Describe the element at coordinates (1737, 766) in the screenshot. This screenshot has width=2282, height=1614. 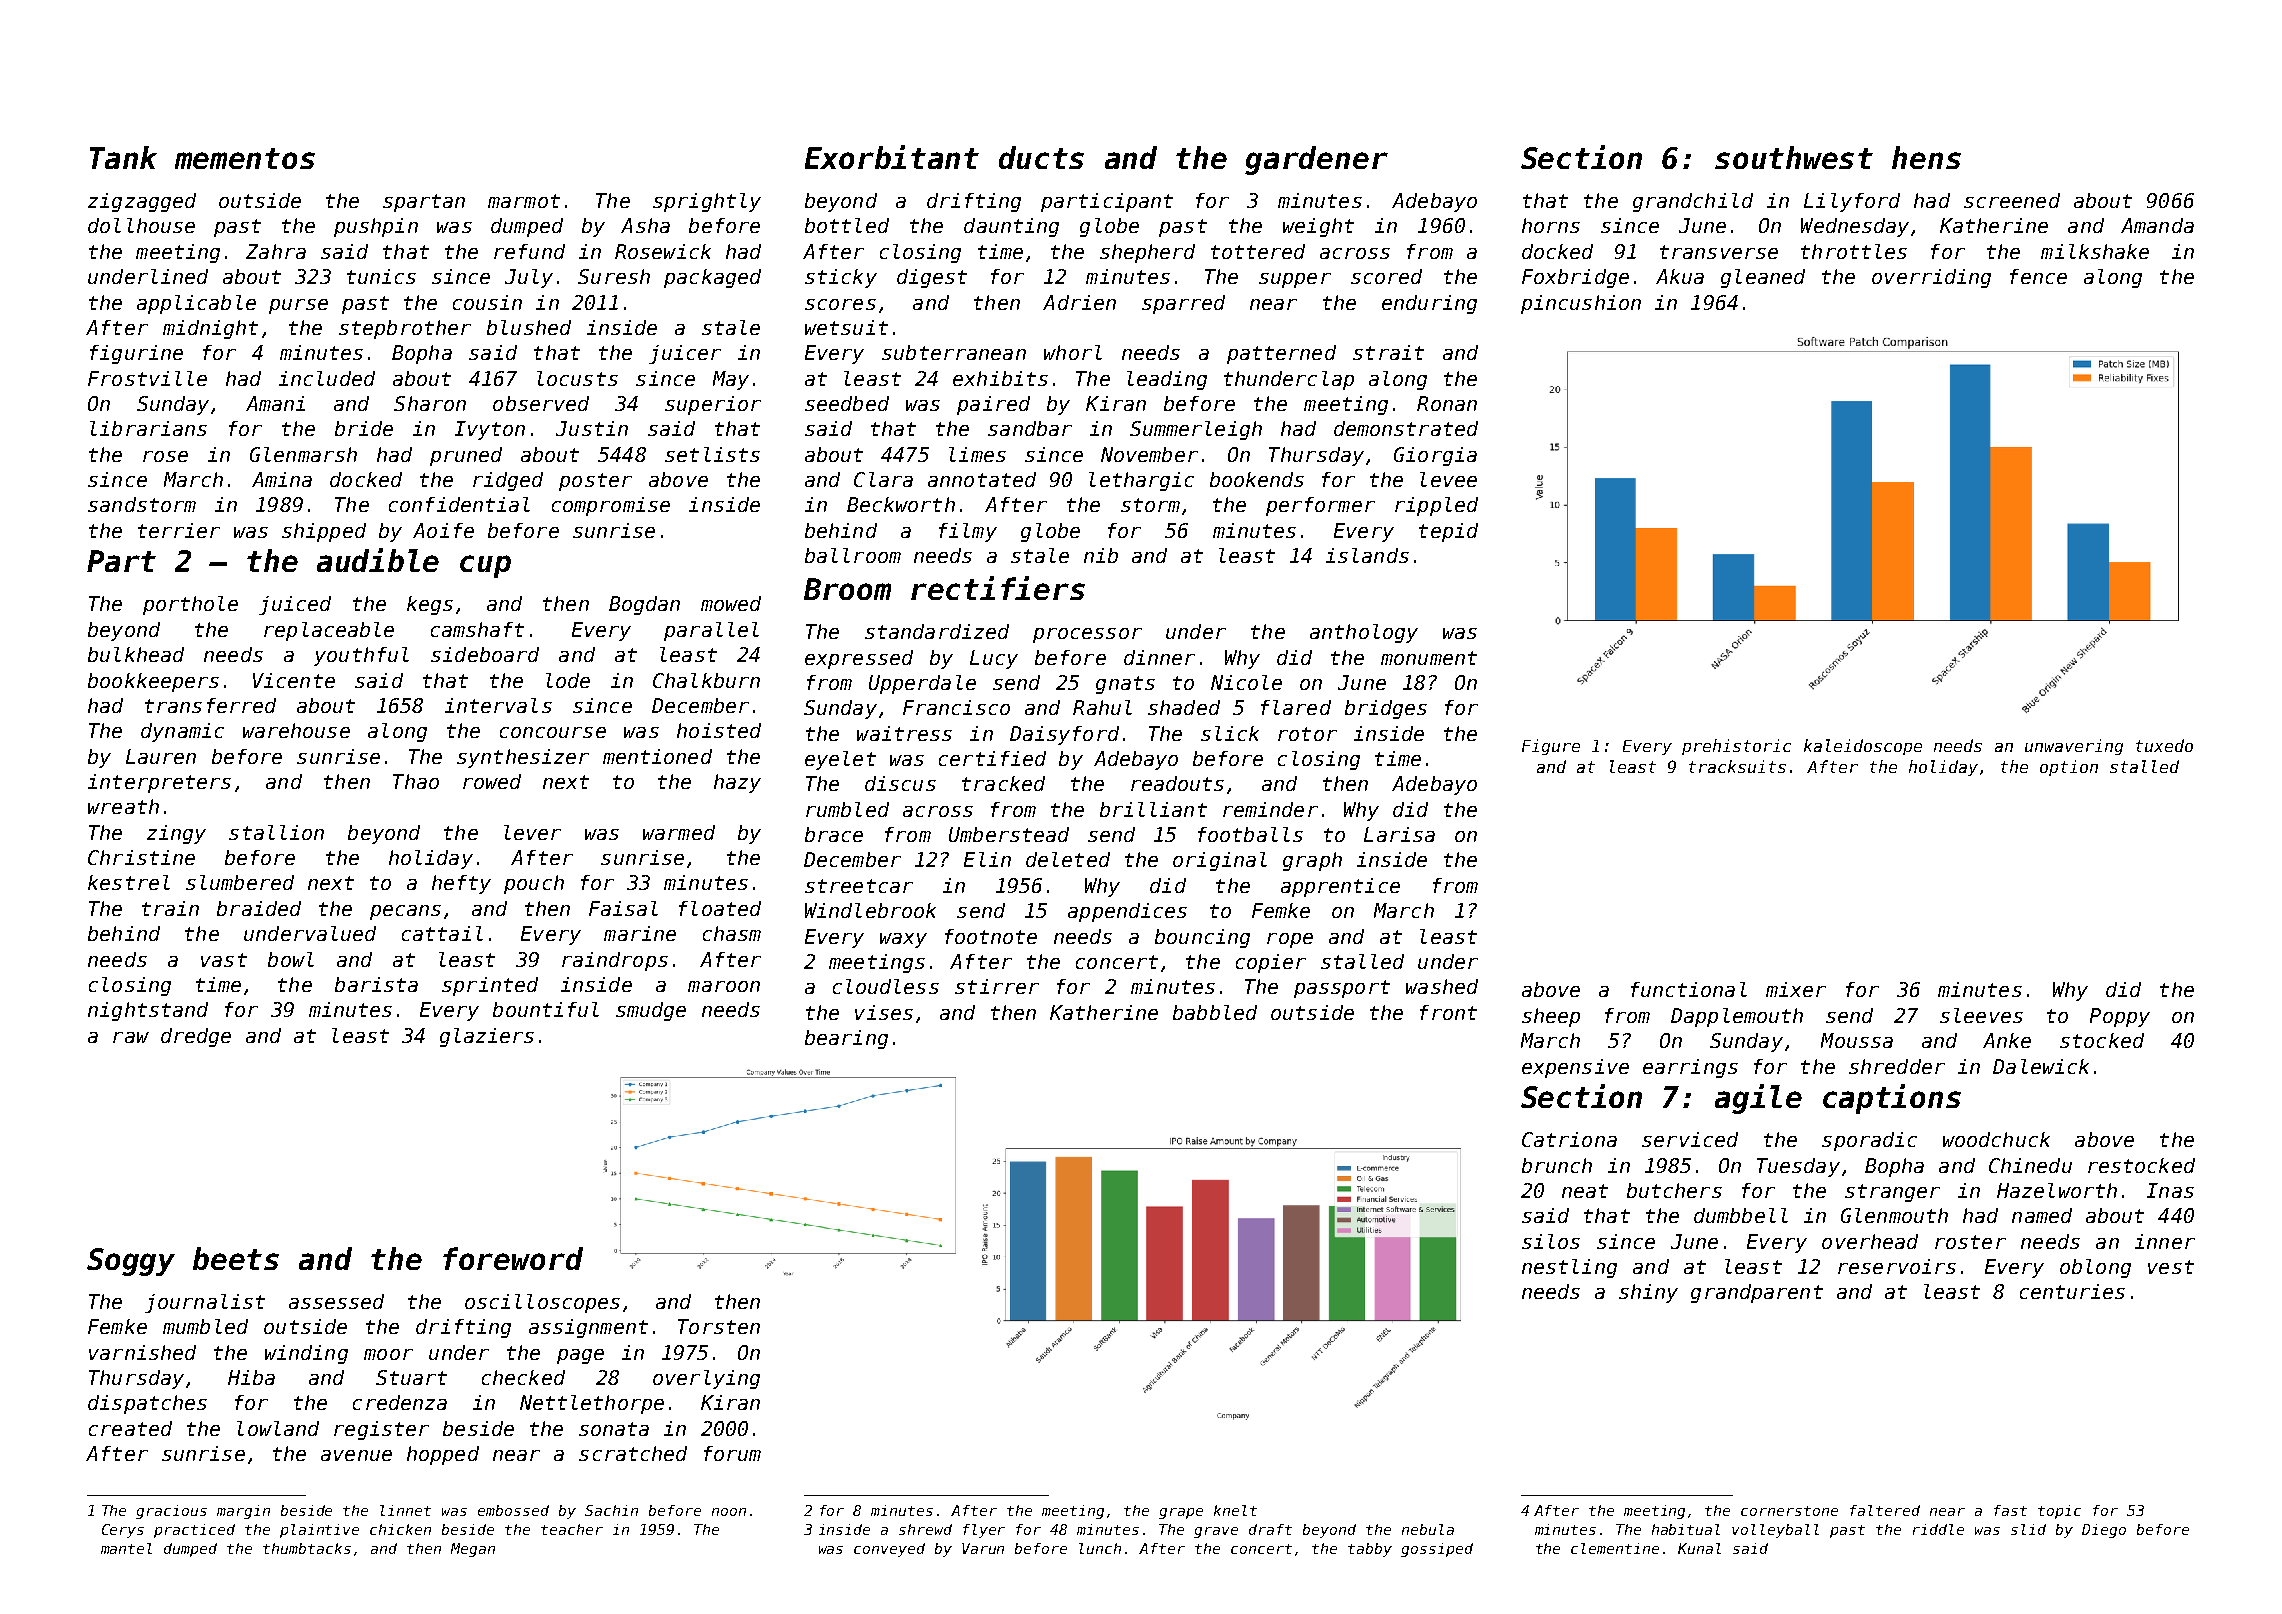
I see `tracksuits` at that location.
